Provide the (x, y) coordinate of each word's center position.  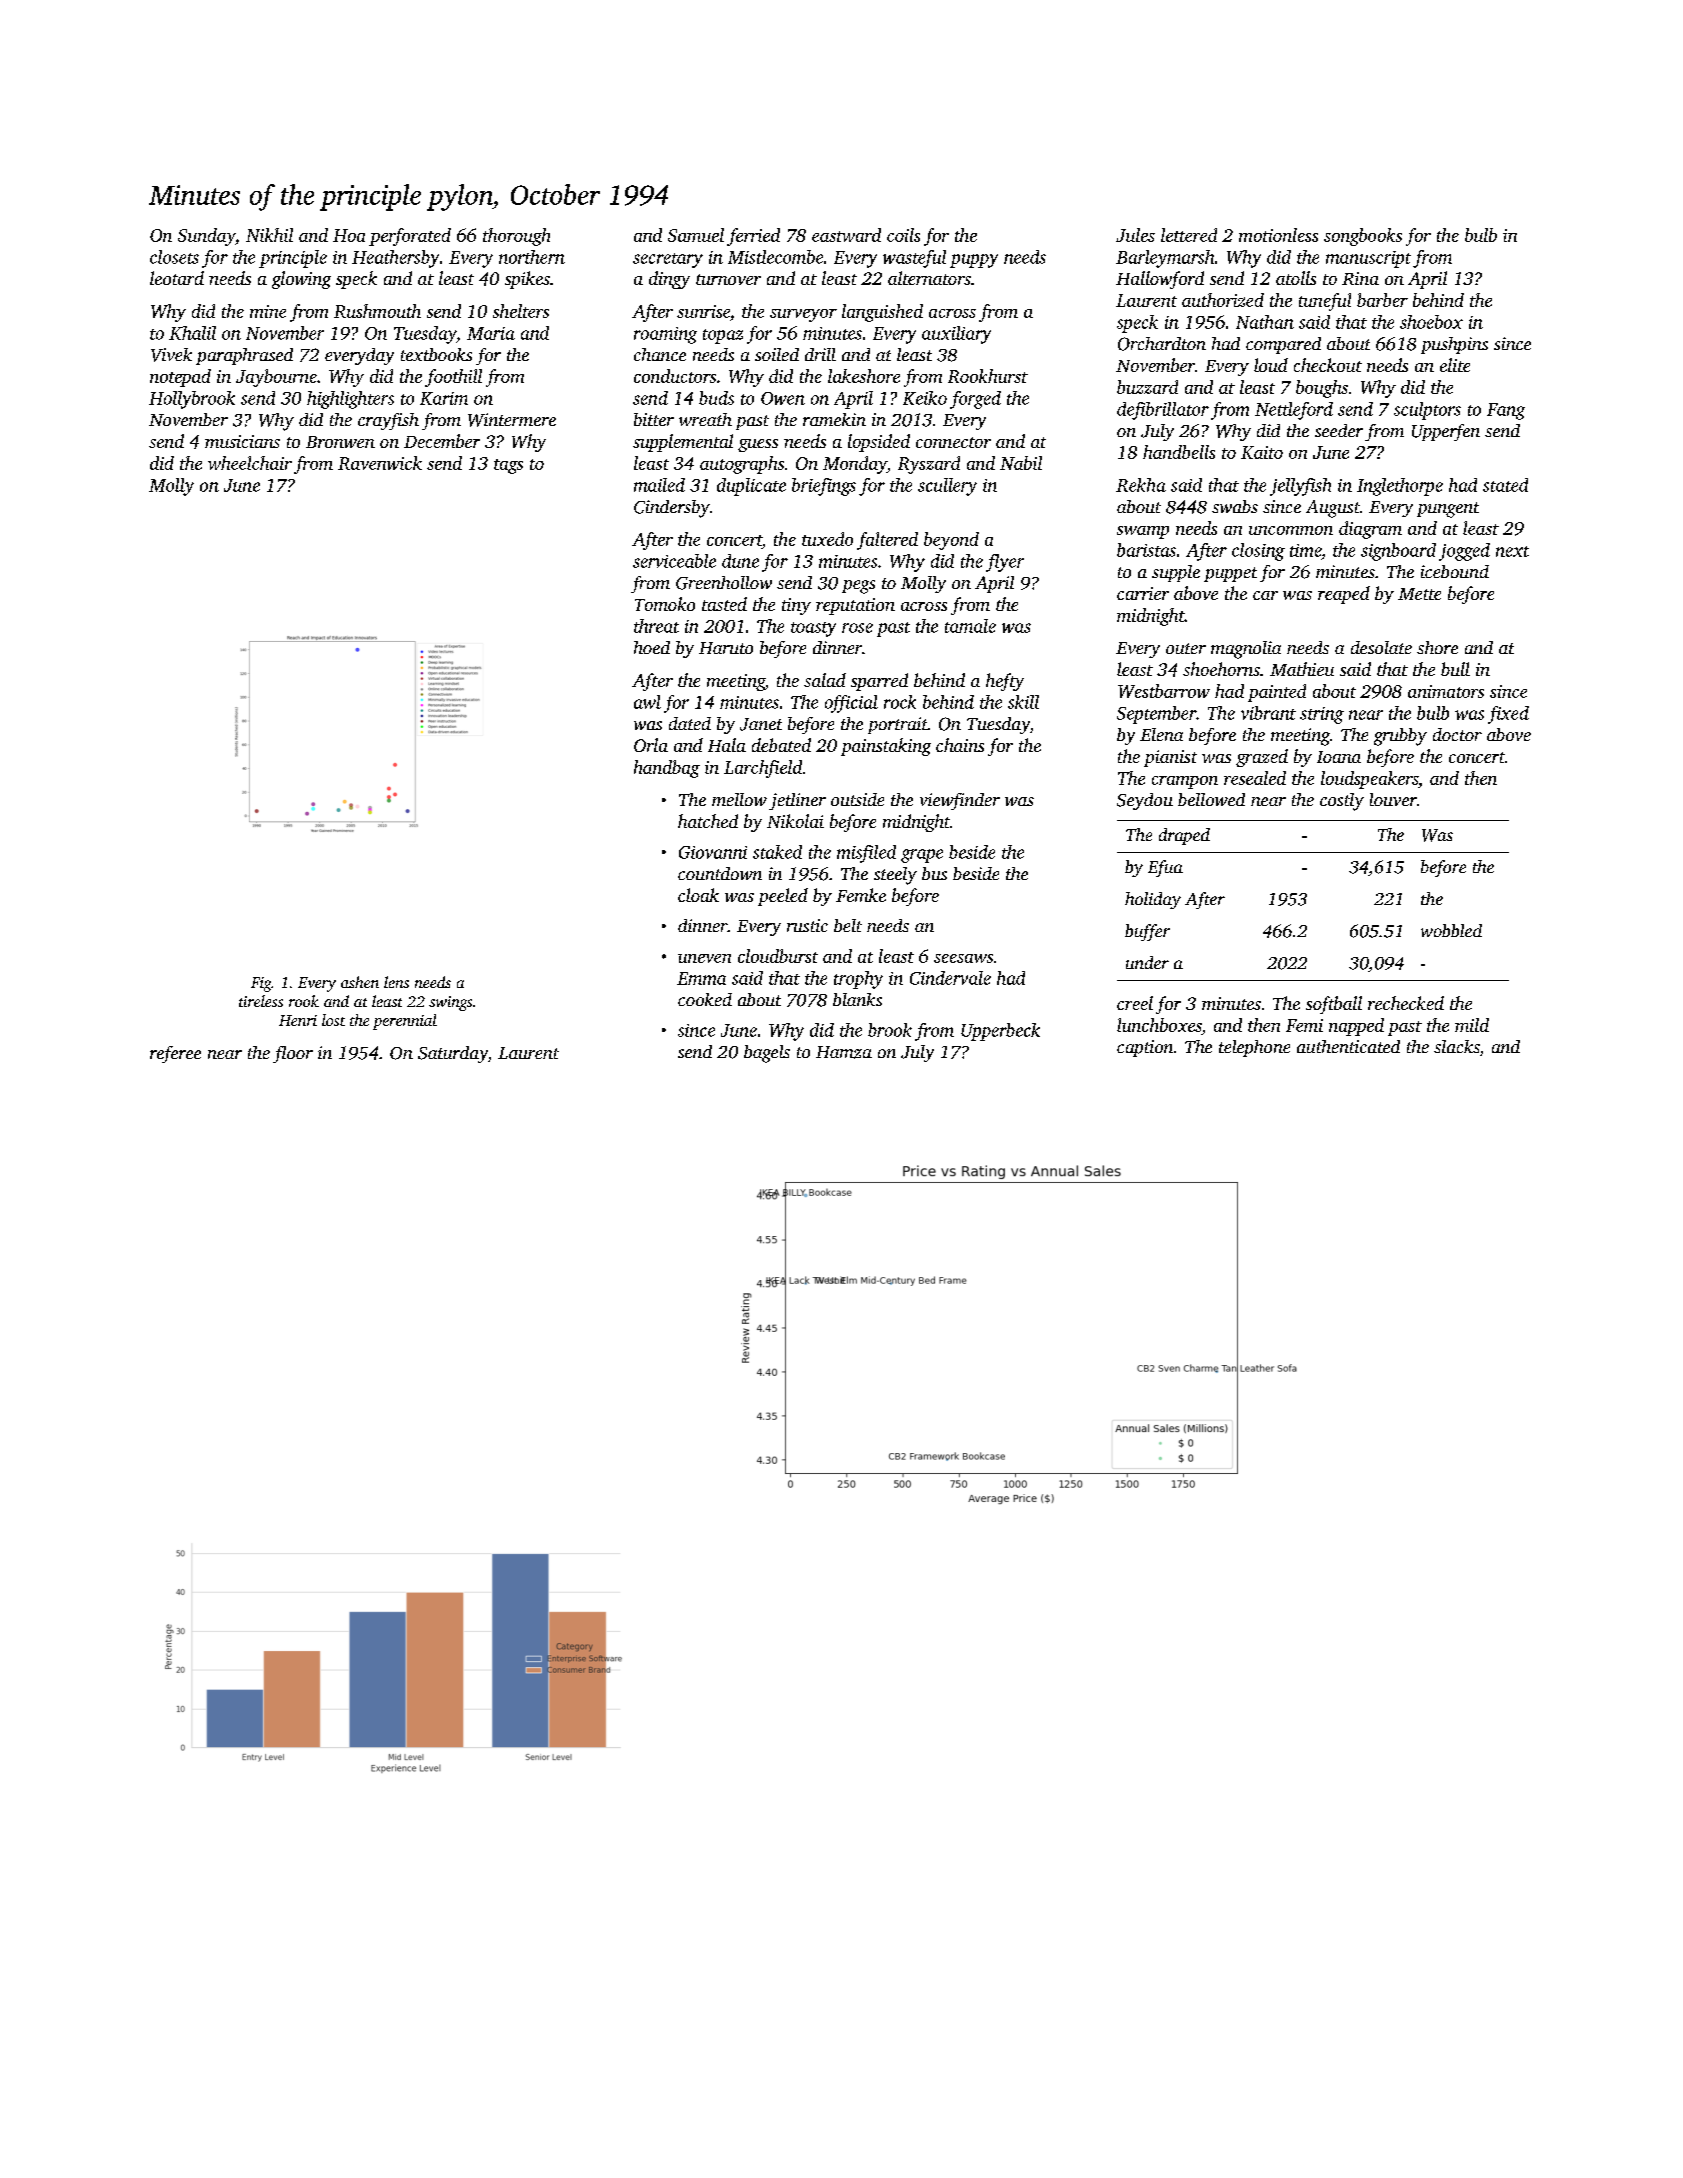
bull (1455, 669)
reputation (855, 606)
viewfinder (960, 801)
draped (1184, 836)
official (851, 704)
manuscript (1368, 259)
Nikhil (269, 235)
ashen (360, 982)
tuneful (1325, 302)
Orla (651, 745)
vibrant (1268, 713)
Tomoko (665, 604)
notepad (180, 378)
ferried (753, 237)
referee (175, 1054)
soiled (777, 354)
